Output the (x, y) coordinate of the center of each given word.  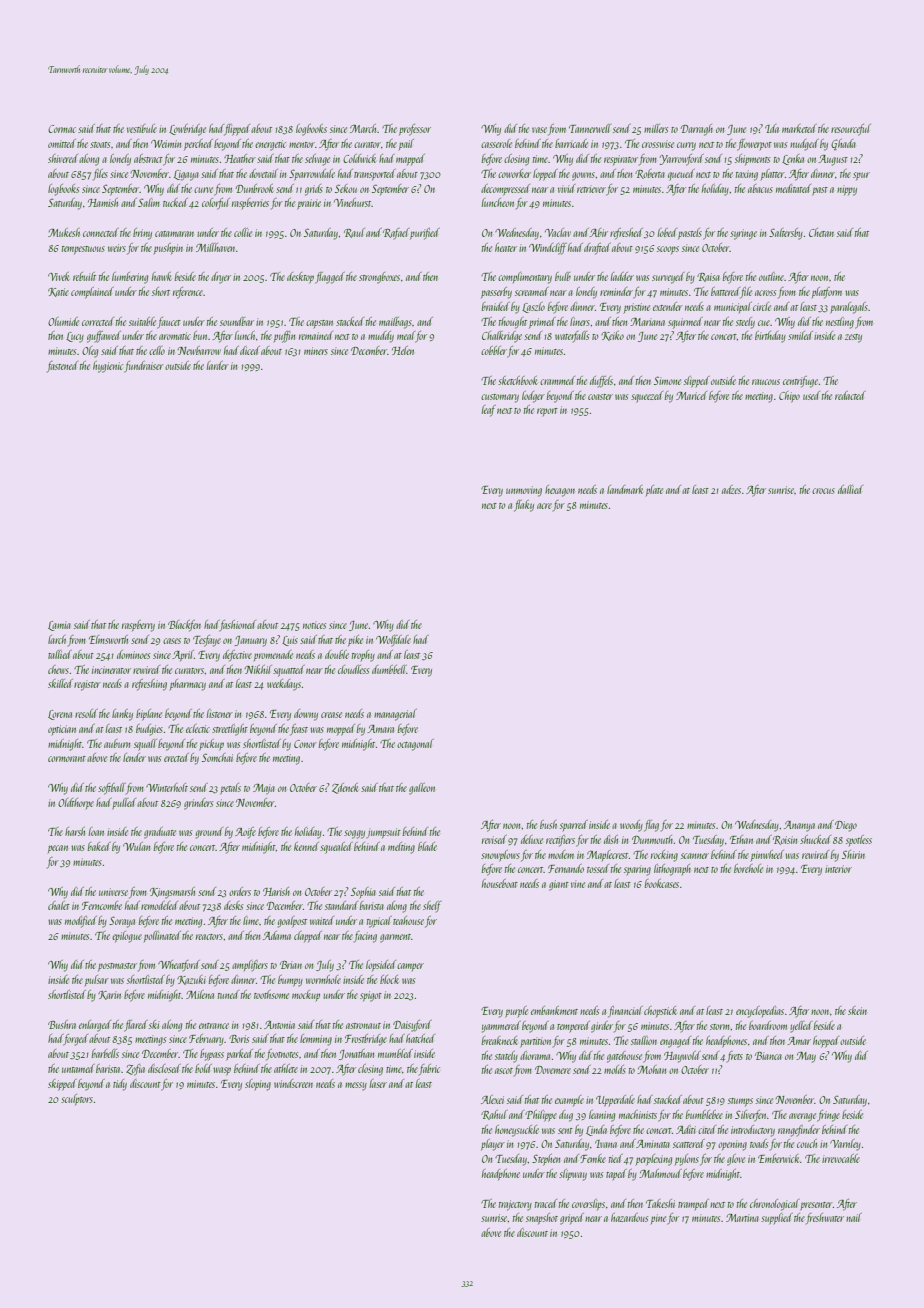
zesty (853, 338)
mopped (341, 730)
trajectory (515, 1205)
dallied (850, 489)
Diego (846, 826)
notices (314, 626)
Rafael (396, 233)
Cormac (62, 129)
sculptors (77, 1099)
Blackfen (184, 626)
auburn (117, 743)
